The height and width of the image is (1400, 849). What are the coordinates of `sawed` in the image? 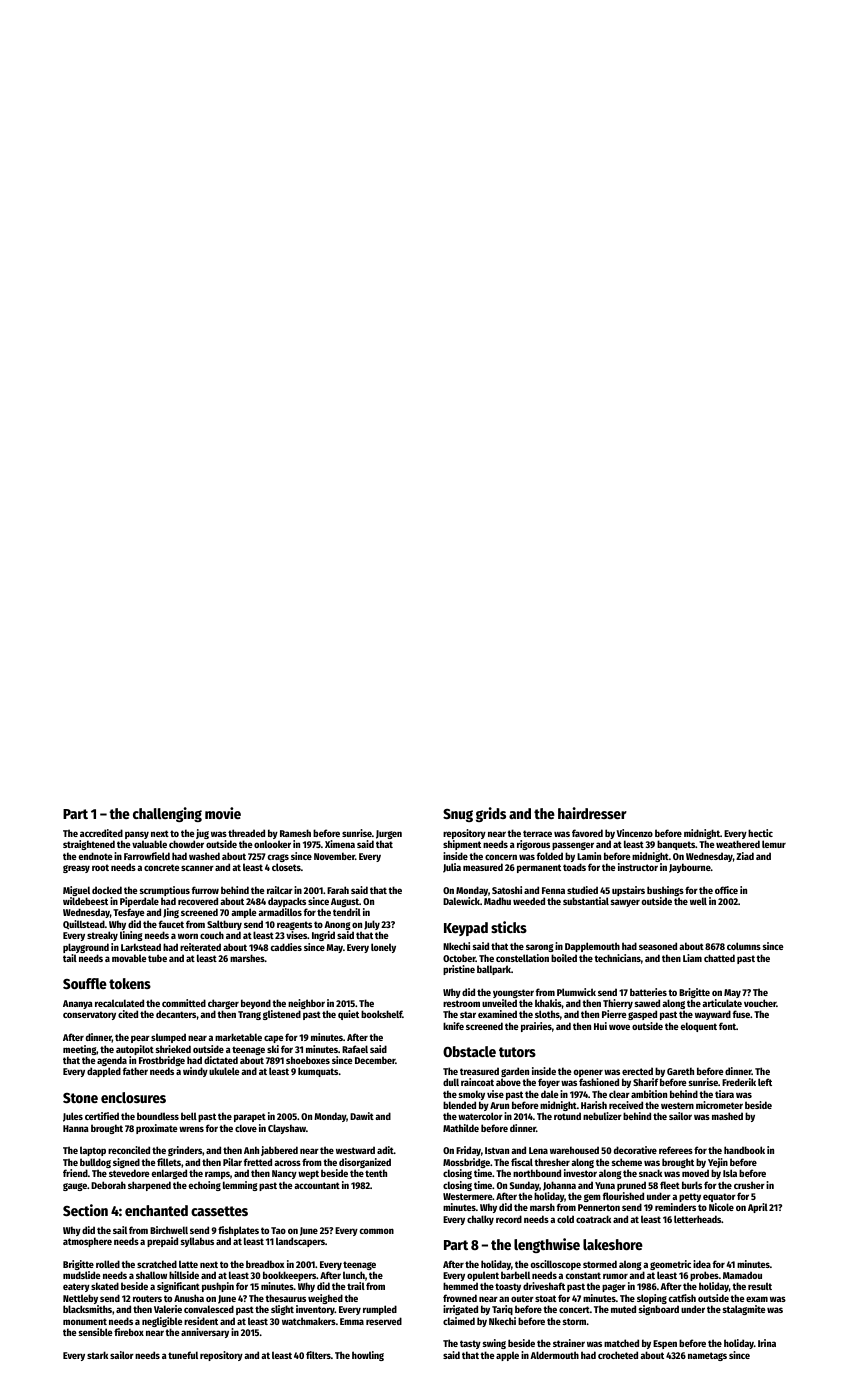 It's located at (647, 1003).
